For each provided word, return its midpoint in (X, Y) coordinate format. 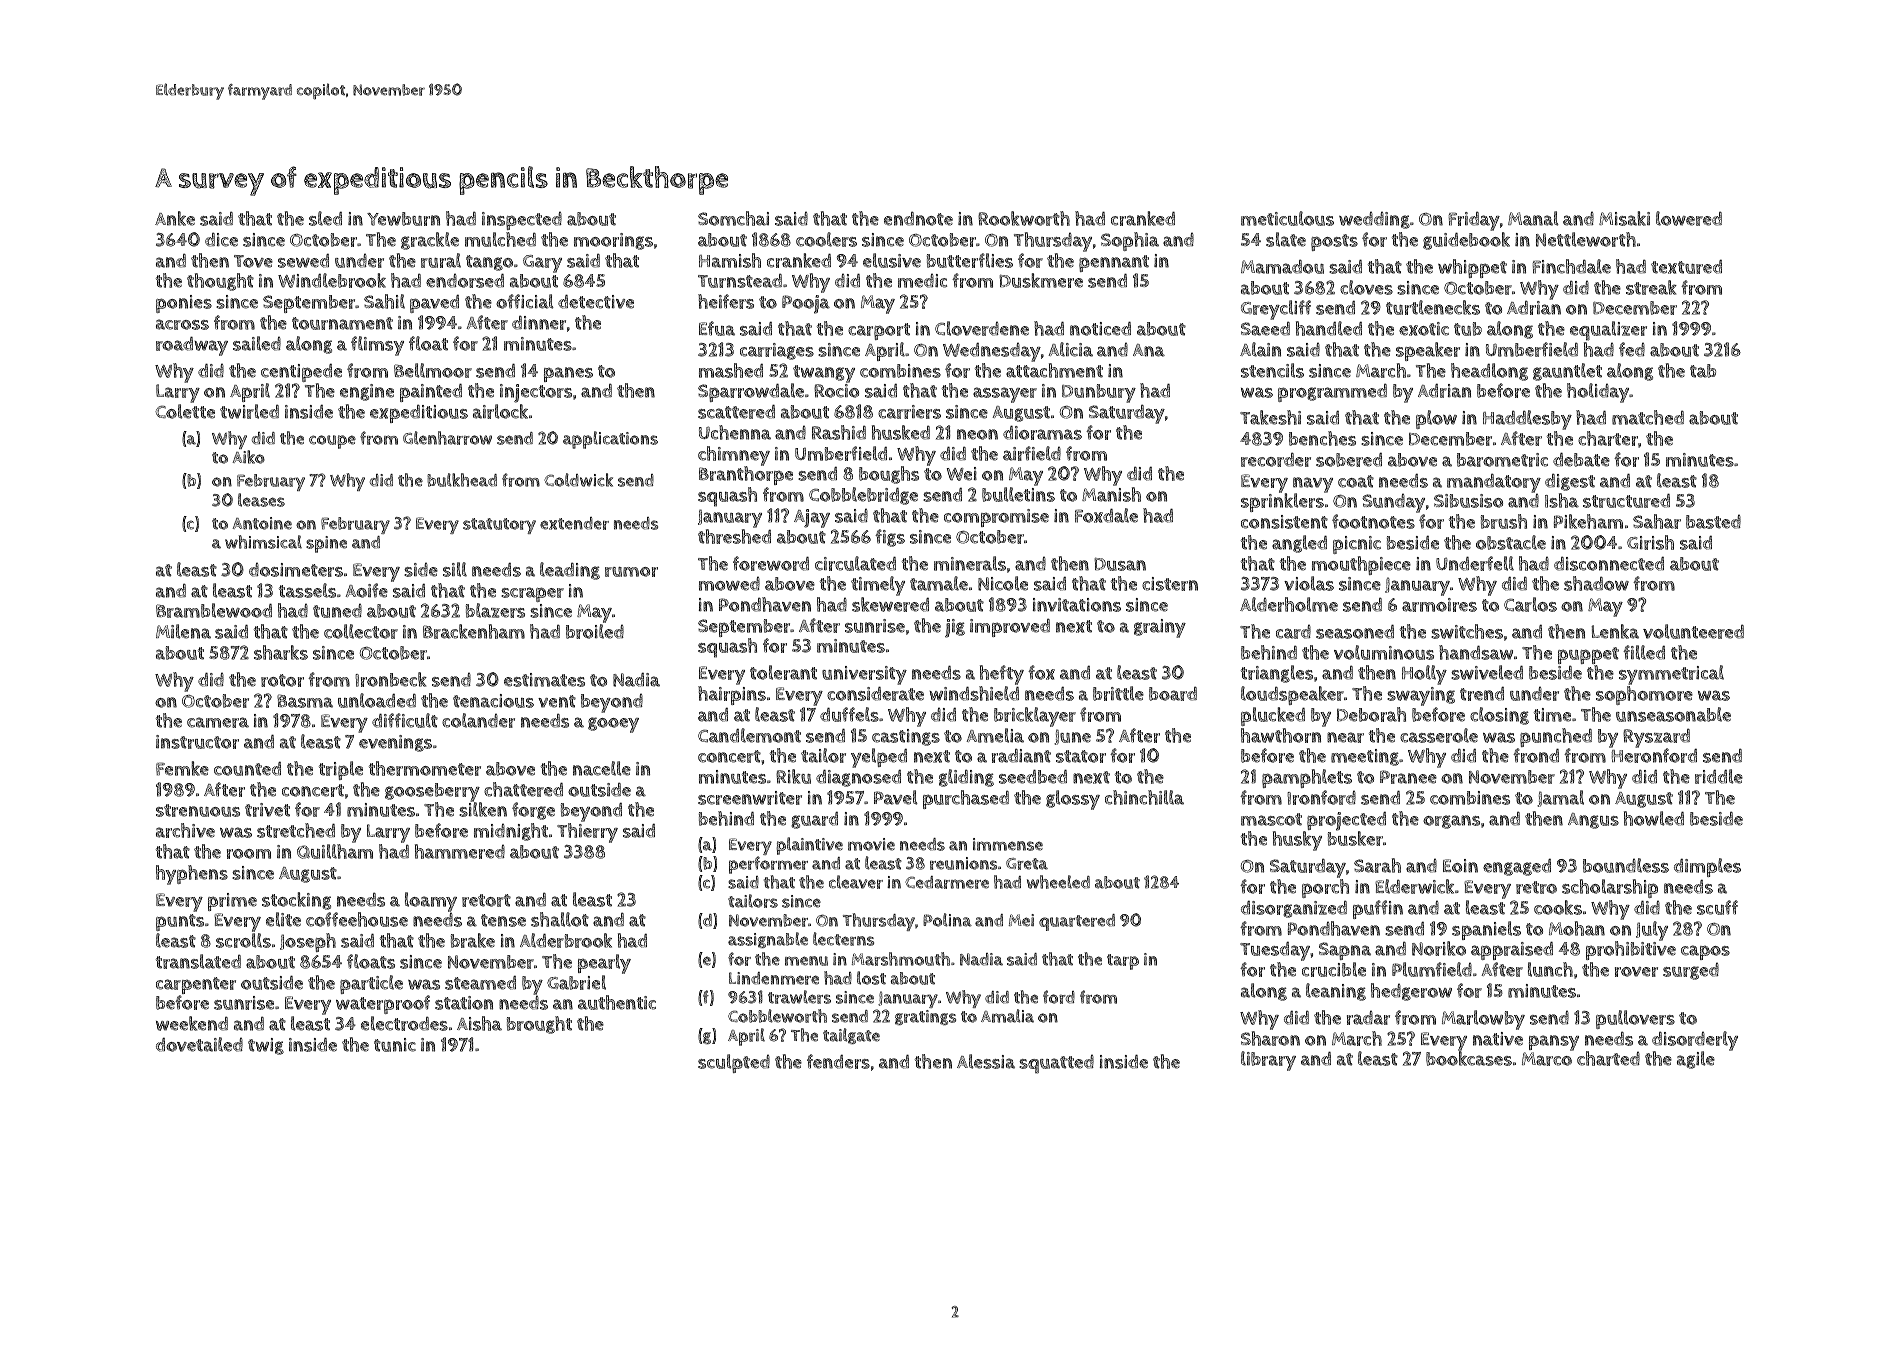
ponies (184, 304)
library (1268, 1061)
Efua (717, 328)
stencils (1272, 370)
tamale (939, 583)
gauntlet (1567, 372)
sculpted (734, 1063)
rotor (282, 680)
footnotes (1373, 521)
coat (1356, 481)
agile (1696, 1060)
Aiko (248, 457)
